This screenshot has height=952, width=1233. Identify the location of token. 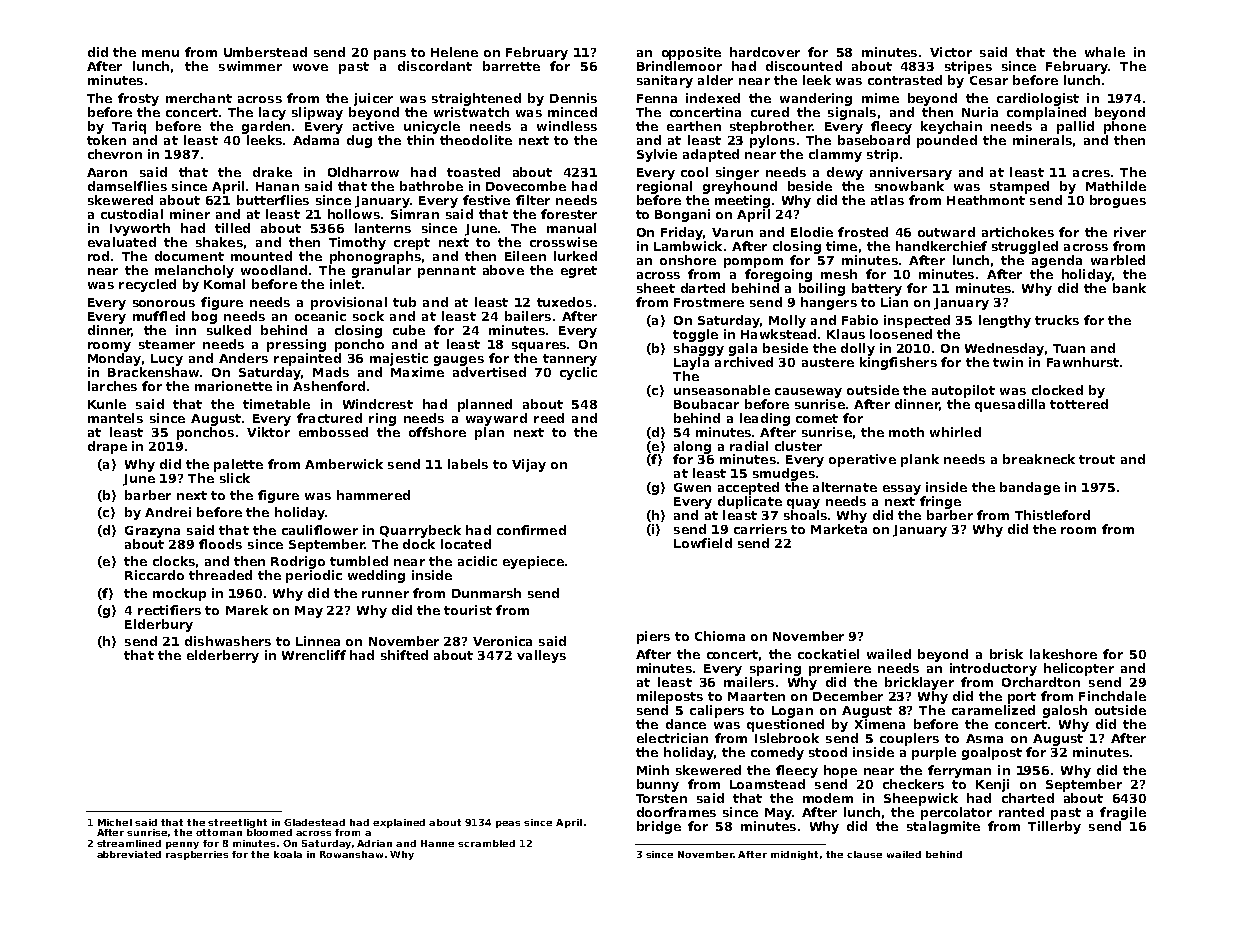
(106, 140).
